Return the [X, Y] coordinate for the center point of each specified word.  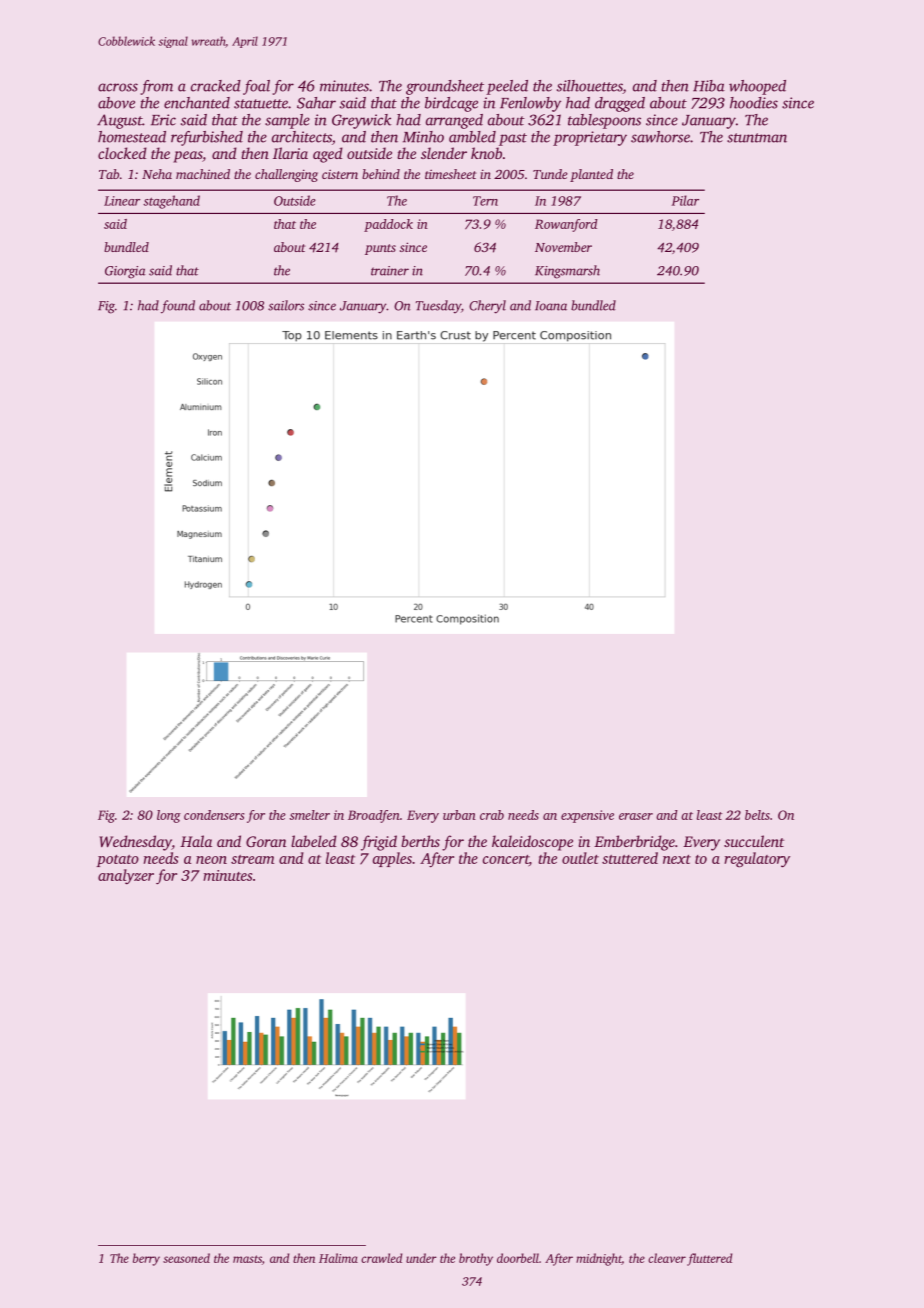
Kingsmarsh [567, 272]
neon [211, 860]
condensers [214, 815]
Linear [122, 201]
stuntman [757, 138]
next [677, 859]
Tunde [550, 174]
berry [146, 1259]
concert [506, 859]
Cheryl [487, 307]
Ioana [551, 306]
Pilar [685, 200]
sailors [286, 305]
